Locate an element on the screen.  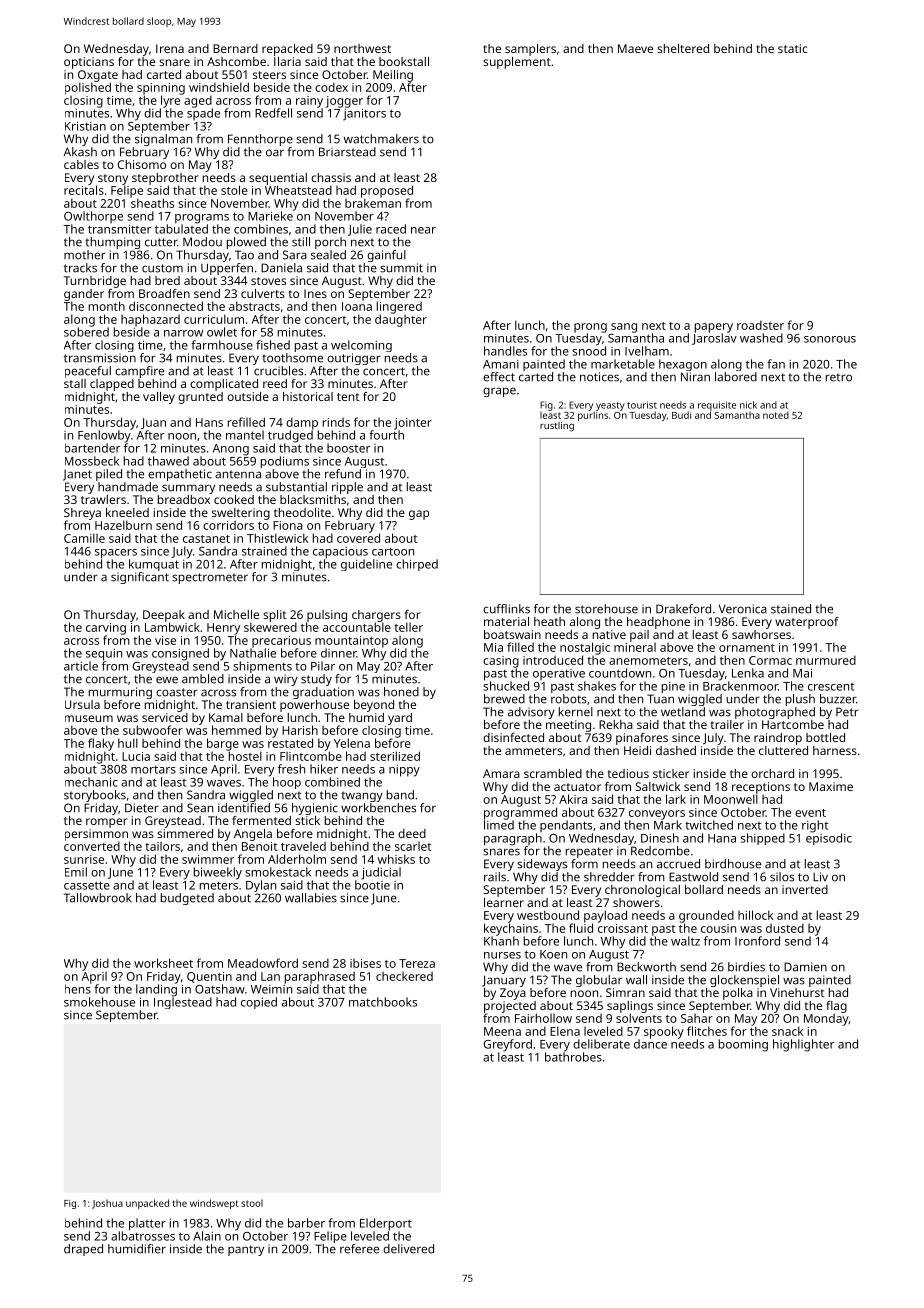
copied is located at coordinates (259, 1003).
